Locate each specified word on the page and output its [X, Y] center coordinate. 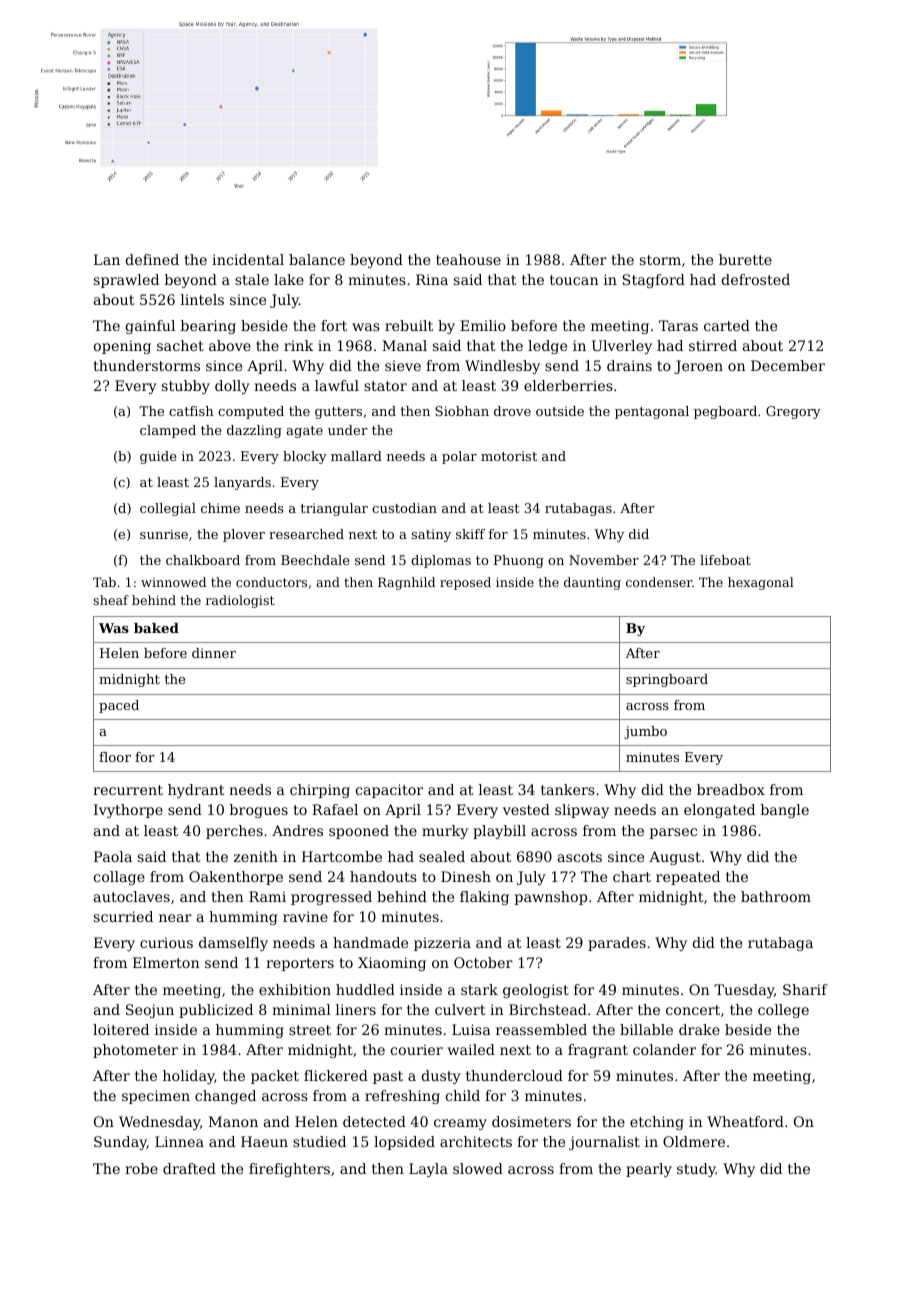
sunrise [164, 534]
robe [141, 1168]
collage [119, 878]
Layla [428, 1170]
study [696, 1170]
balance [317, 259]
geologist [536, 991]
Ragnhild [406, 583]
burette [745, 259]
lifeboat [725, 560]
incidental [248, 259]
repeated [688, 878]
